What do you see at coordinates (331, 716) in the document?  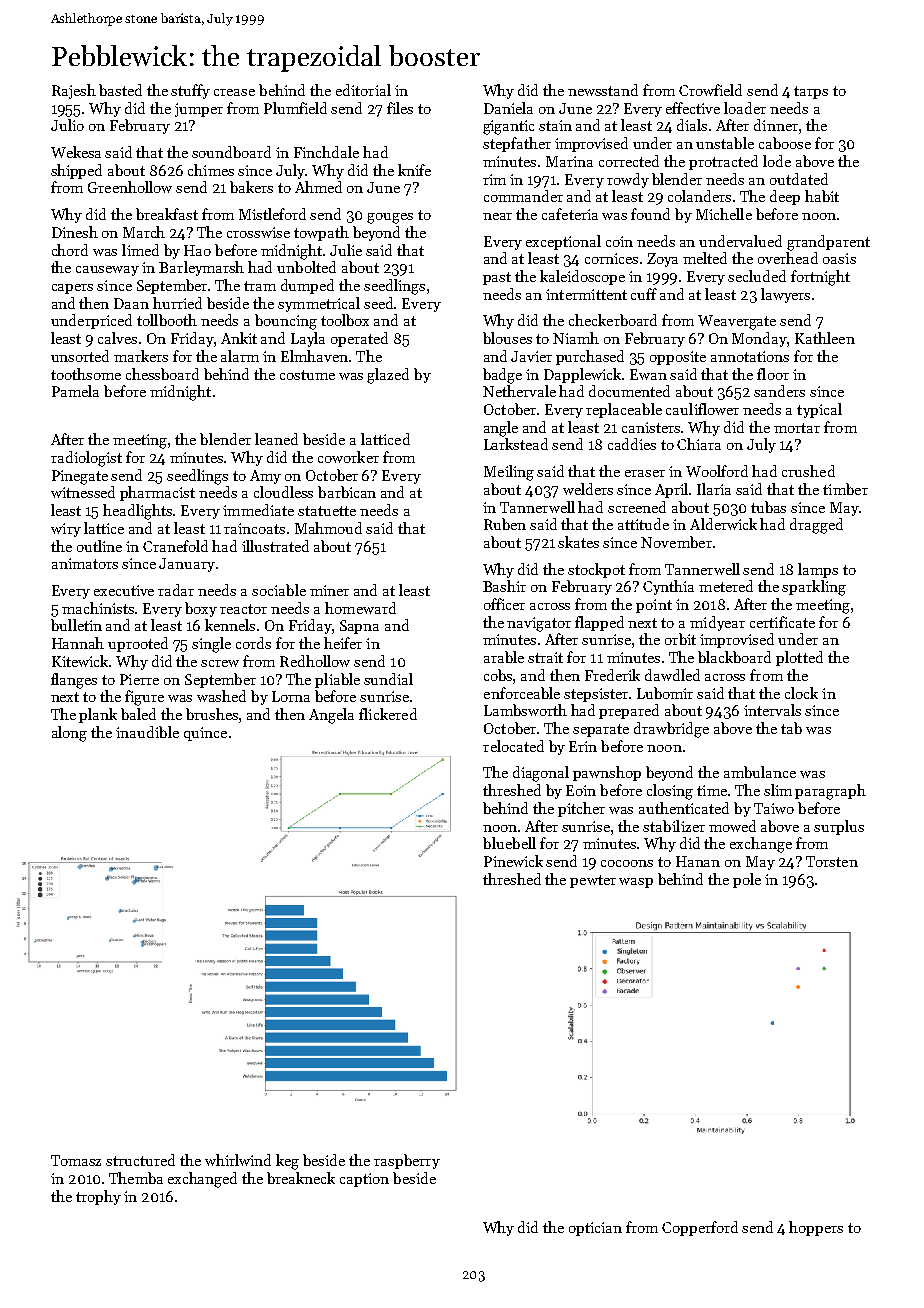 I see `Angela` at bounding box center [331, 716].
